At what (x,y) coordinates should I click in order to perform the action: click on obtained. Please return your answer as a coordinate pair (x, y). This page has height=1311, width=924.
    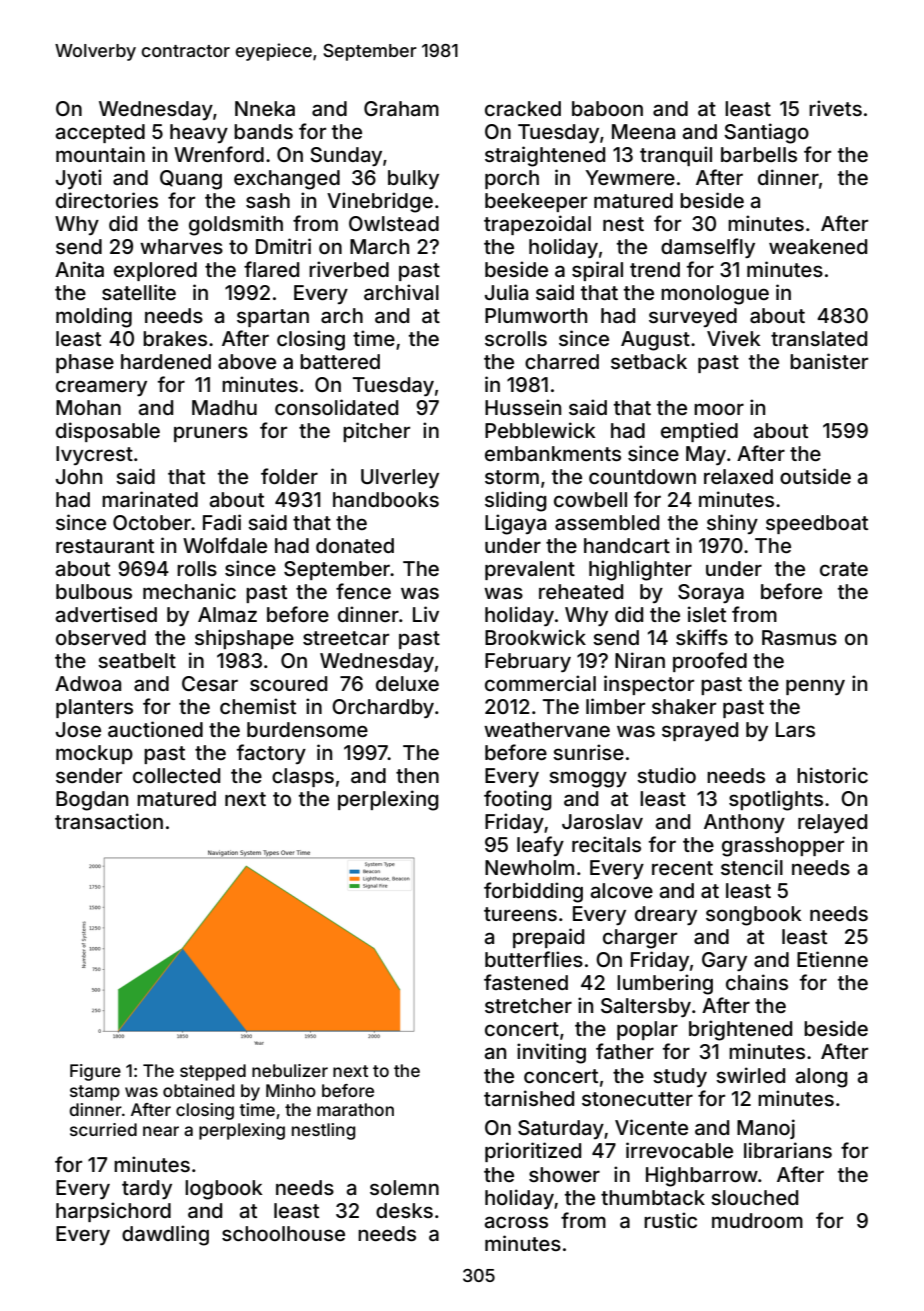
    Looking at the image, I should click on (198, 1090).
